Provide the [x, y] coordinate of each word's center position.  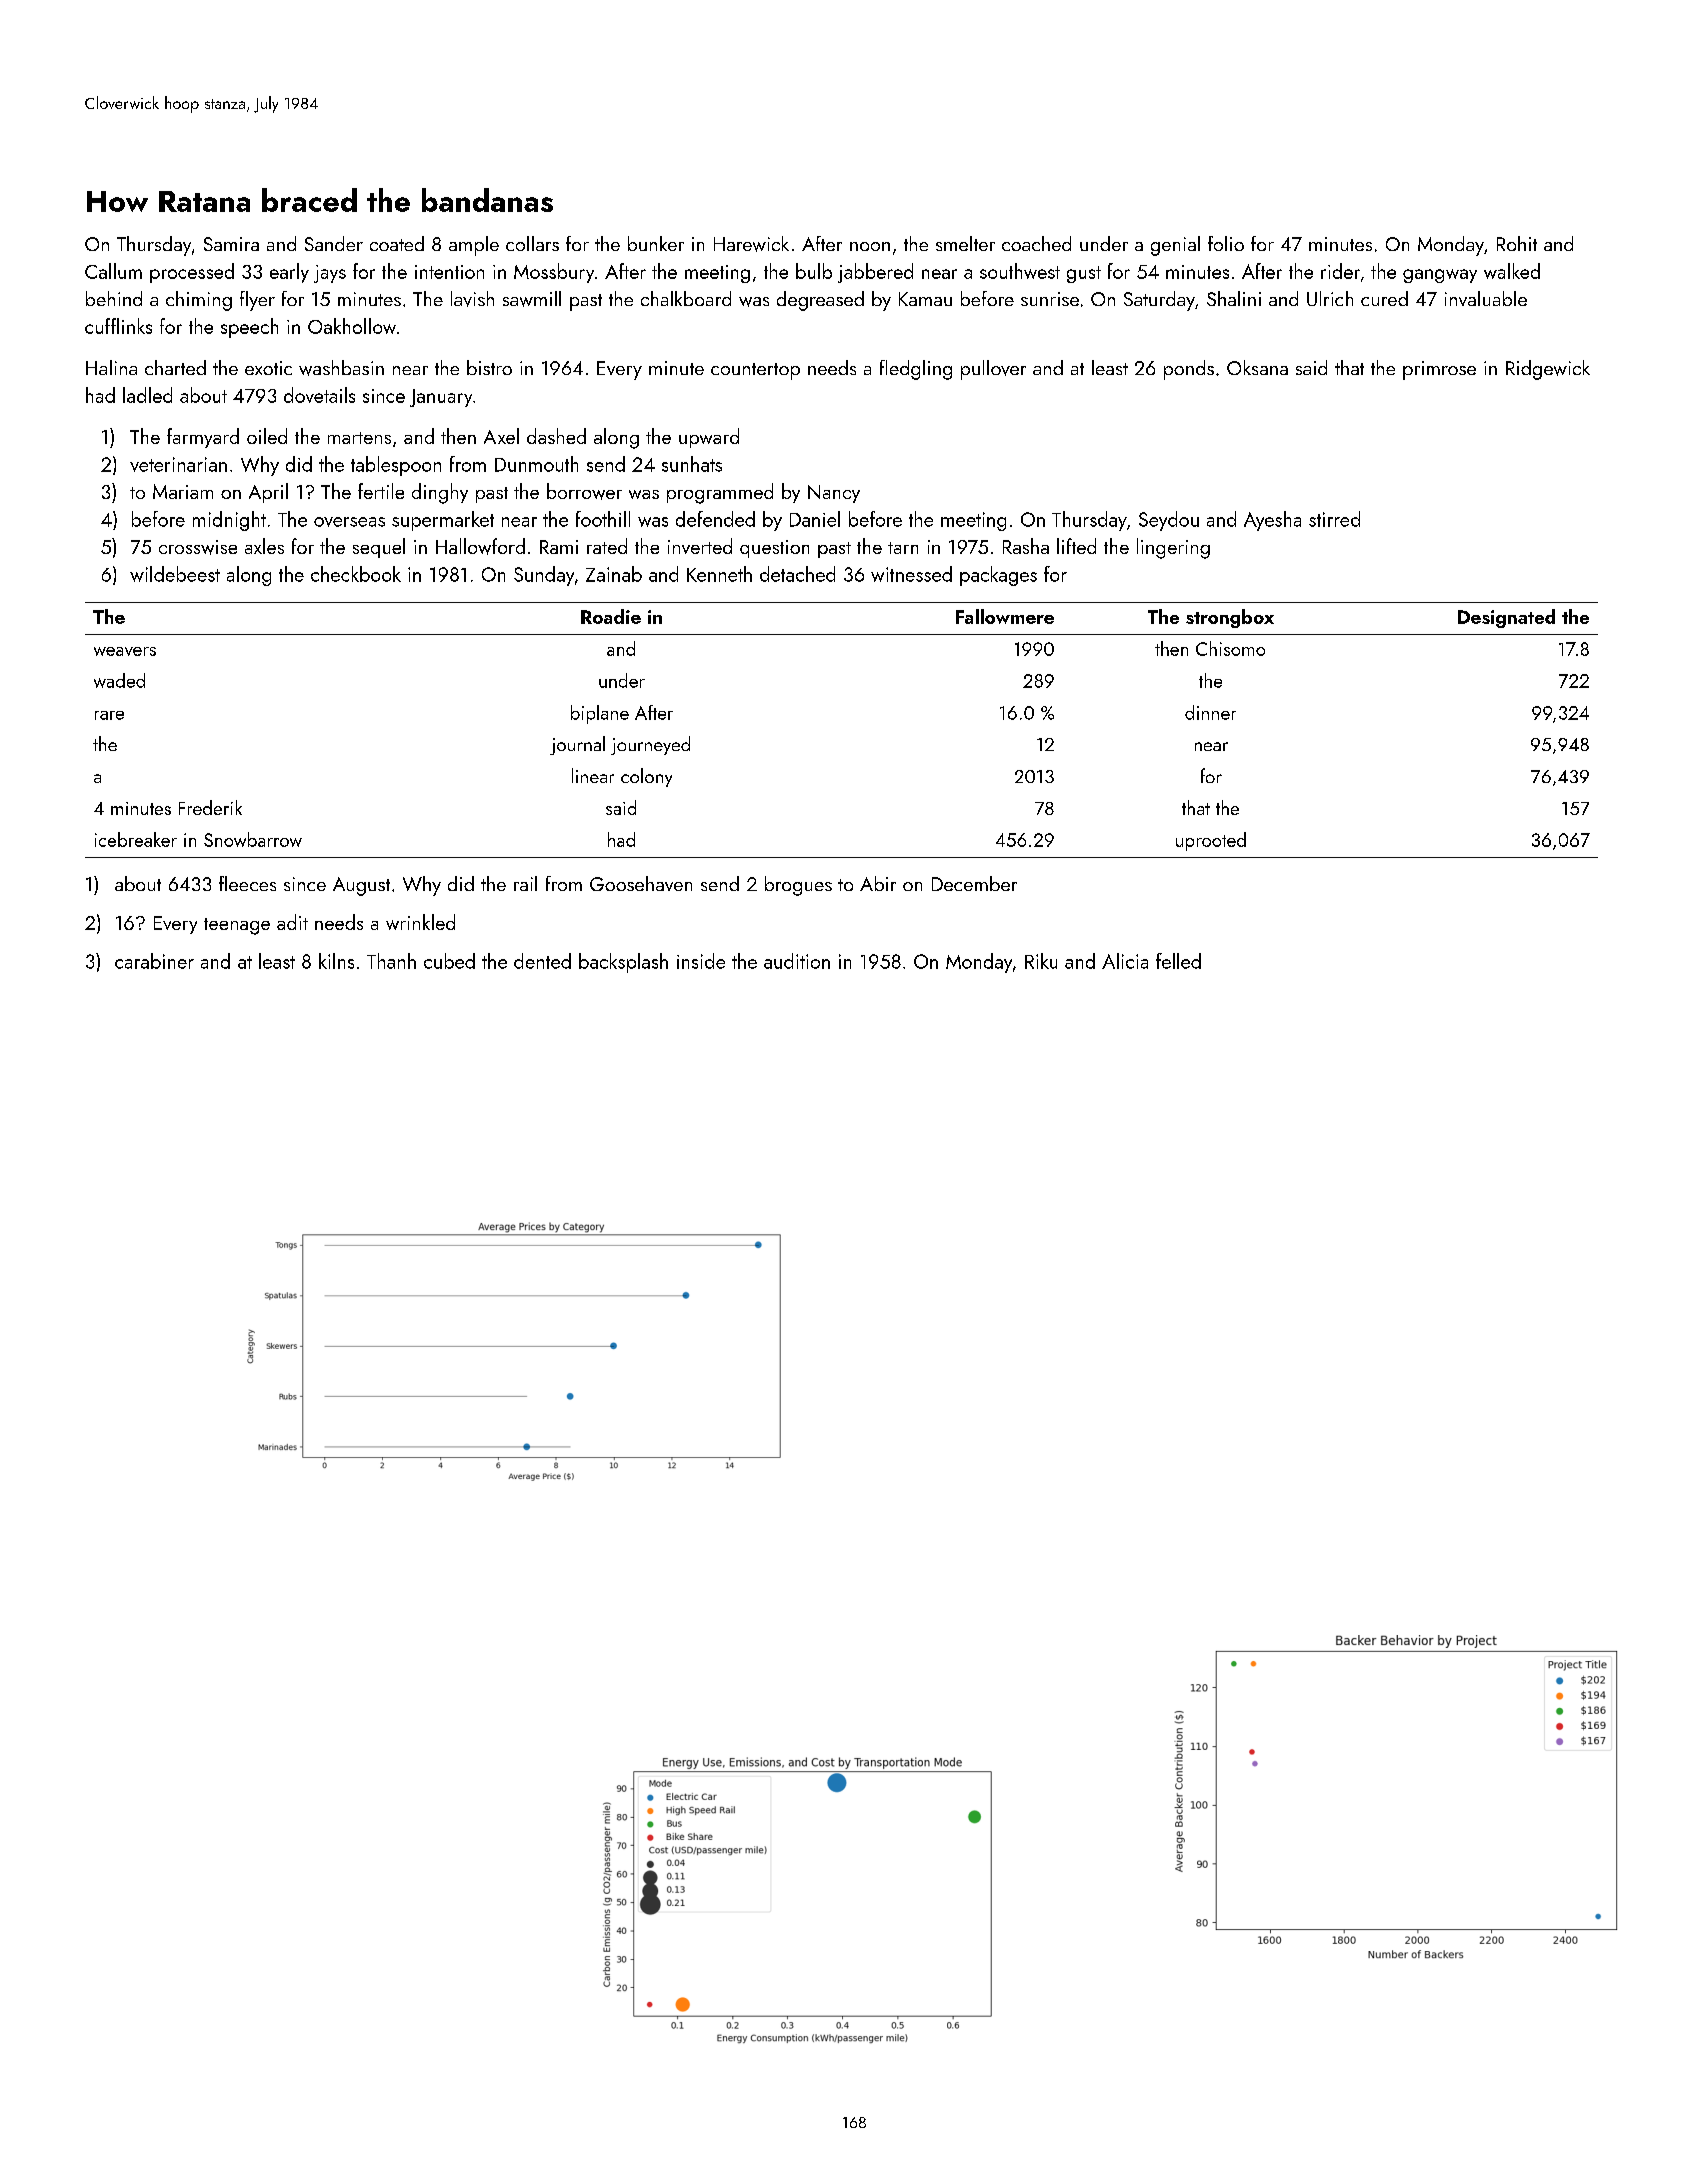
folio [1226, 243]
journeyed [650, 745]
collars [532, 243]
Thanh [391, 961]
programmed [720, 493]
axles [264, 546]
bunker [656, 243]
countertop [755, 371]
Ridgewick [1548, 370]
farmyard [203, 438]
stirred [1334, 519]
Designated [1506, 618]
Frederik [210, 807]
